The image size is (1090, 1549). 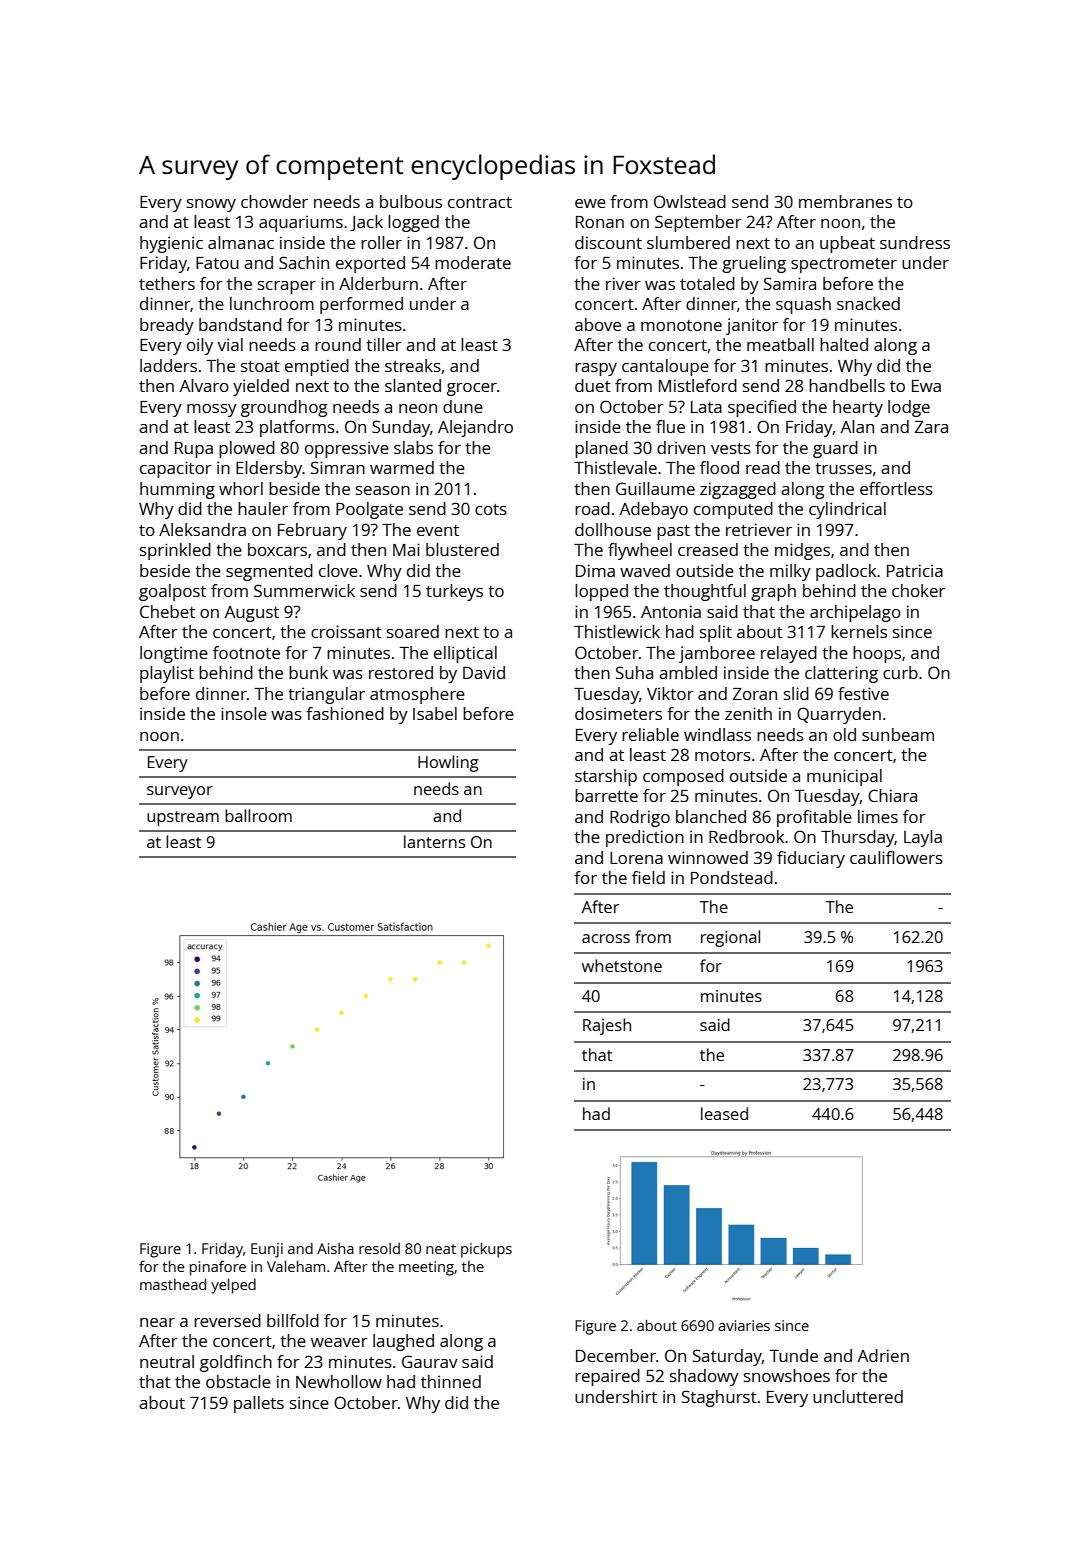 What do you see at coordinates (931, 427) in the page?
I see `Zara` at bounding box center [931, 427].
